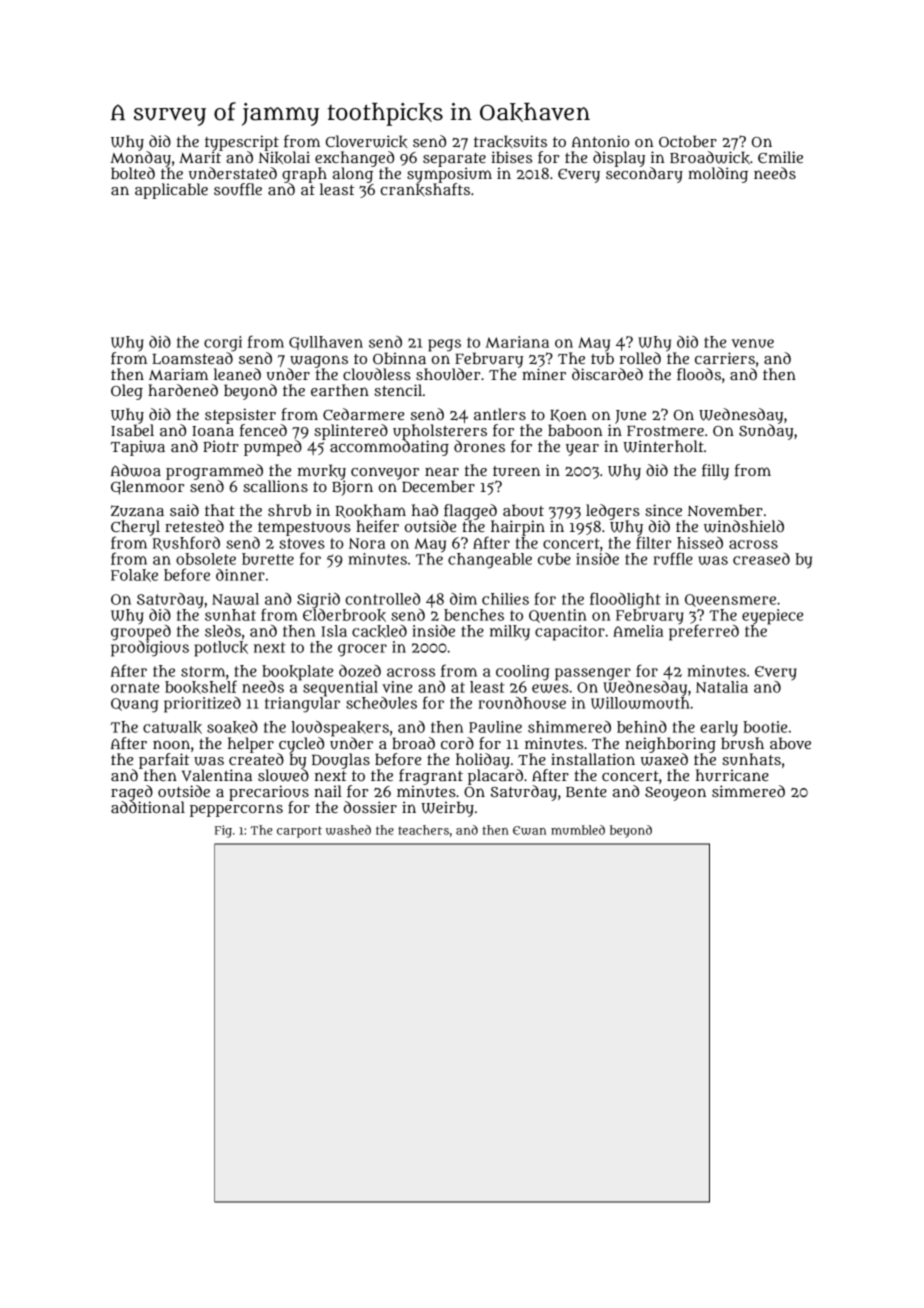 This screenshot has height=1308, width=924. I want to click on October, so click(688, 141).
